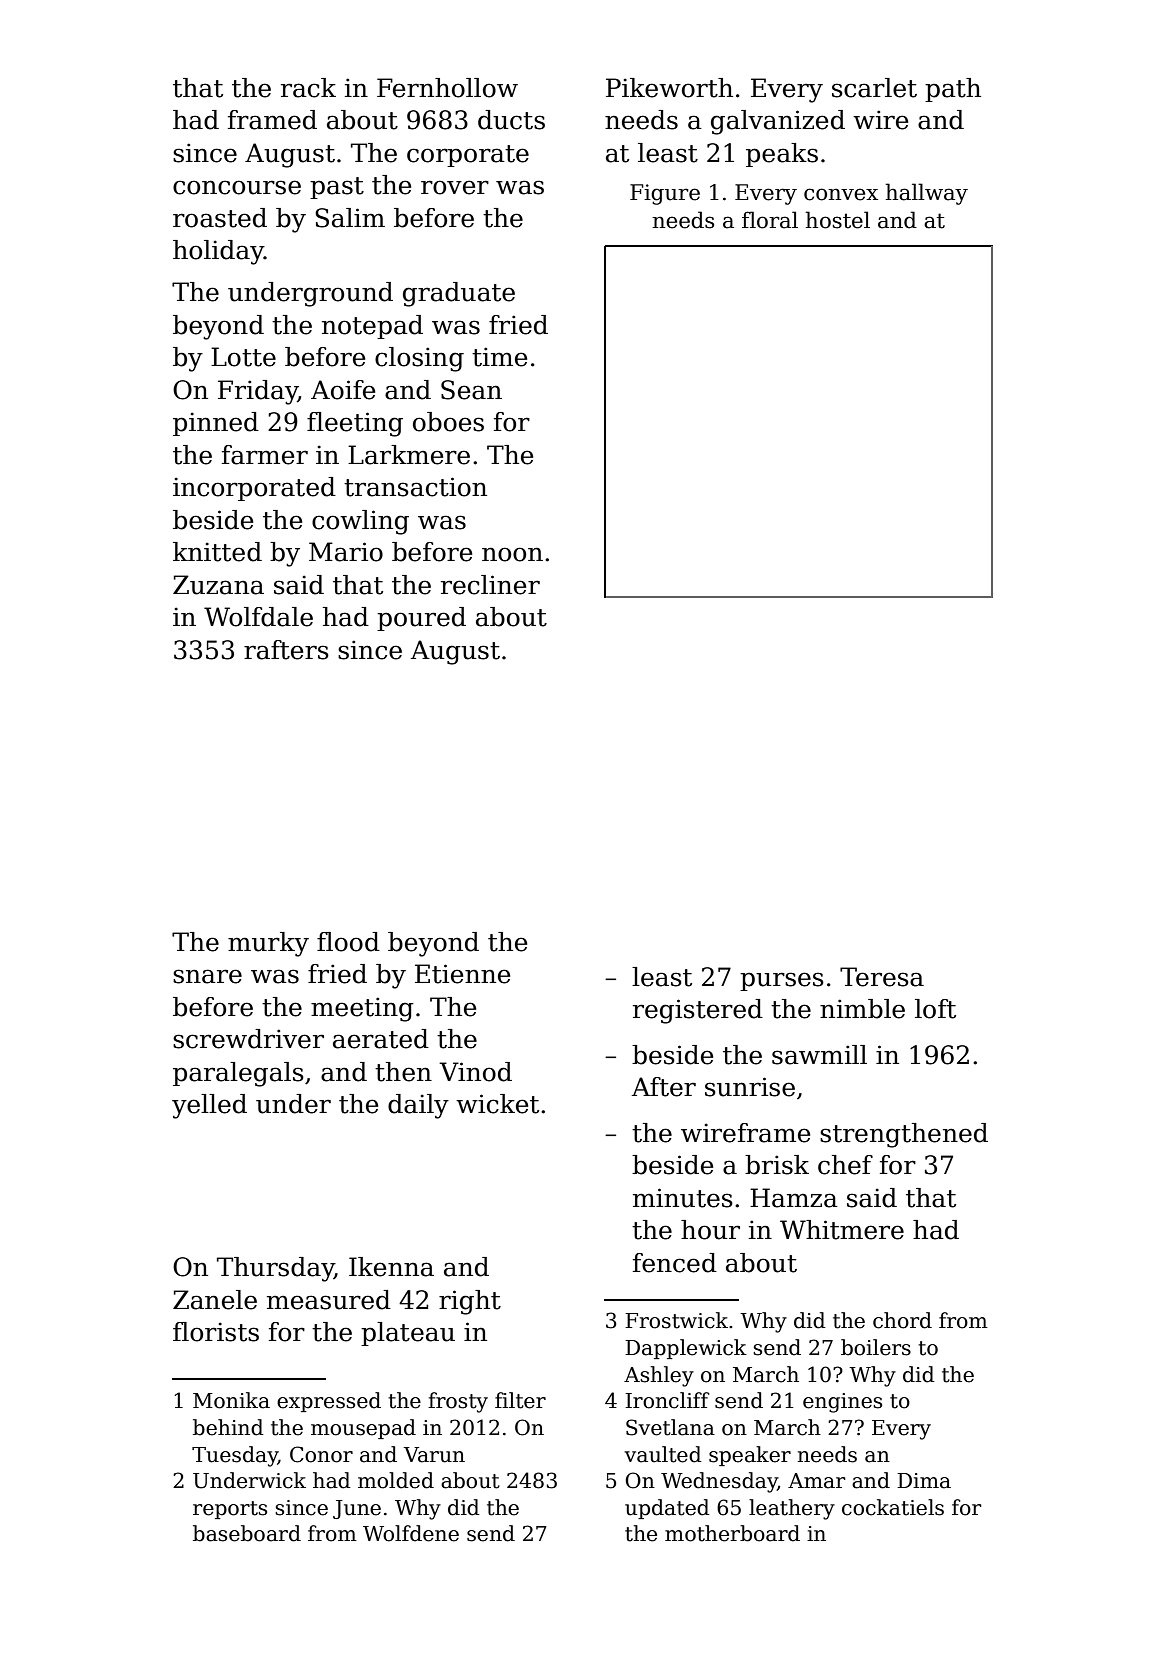 Image resolution: width=1165 pixels, height=1654 pixels. Describe the element at coordinates (411, 1533) in the screenshot. I see `Wolfdene` at that location.
